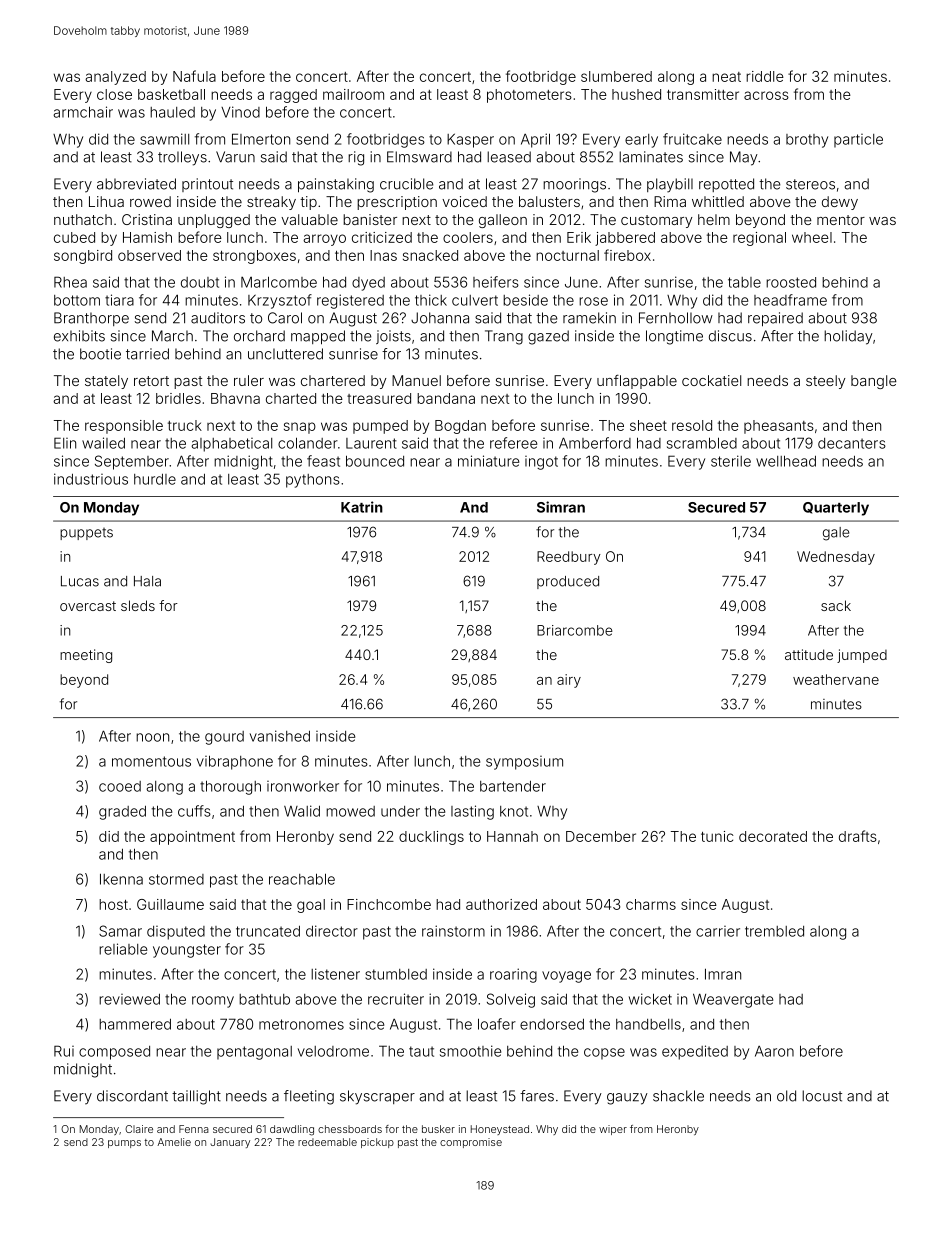 The image size is (952, 1233). What do you see at coordinates (313, 481) in the document?
I see `pythons` at bounding box center [313, 481].
